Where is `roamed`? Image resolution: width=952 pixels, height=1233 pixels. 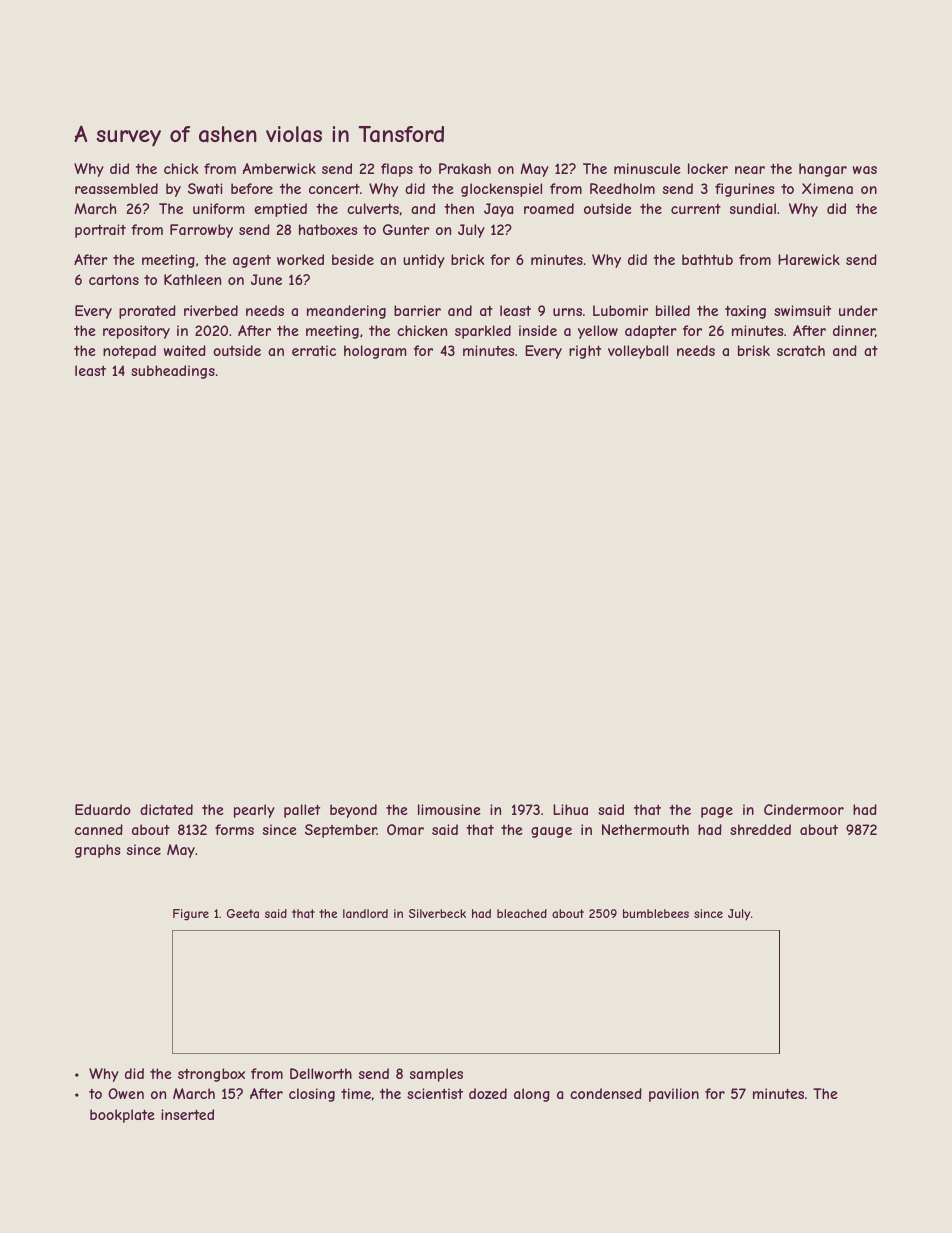
roamed is located at coordinates (549, 208).
